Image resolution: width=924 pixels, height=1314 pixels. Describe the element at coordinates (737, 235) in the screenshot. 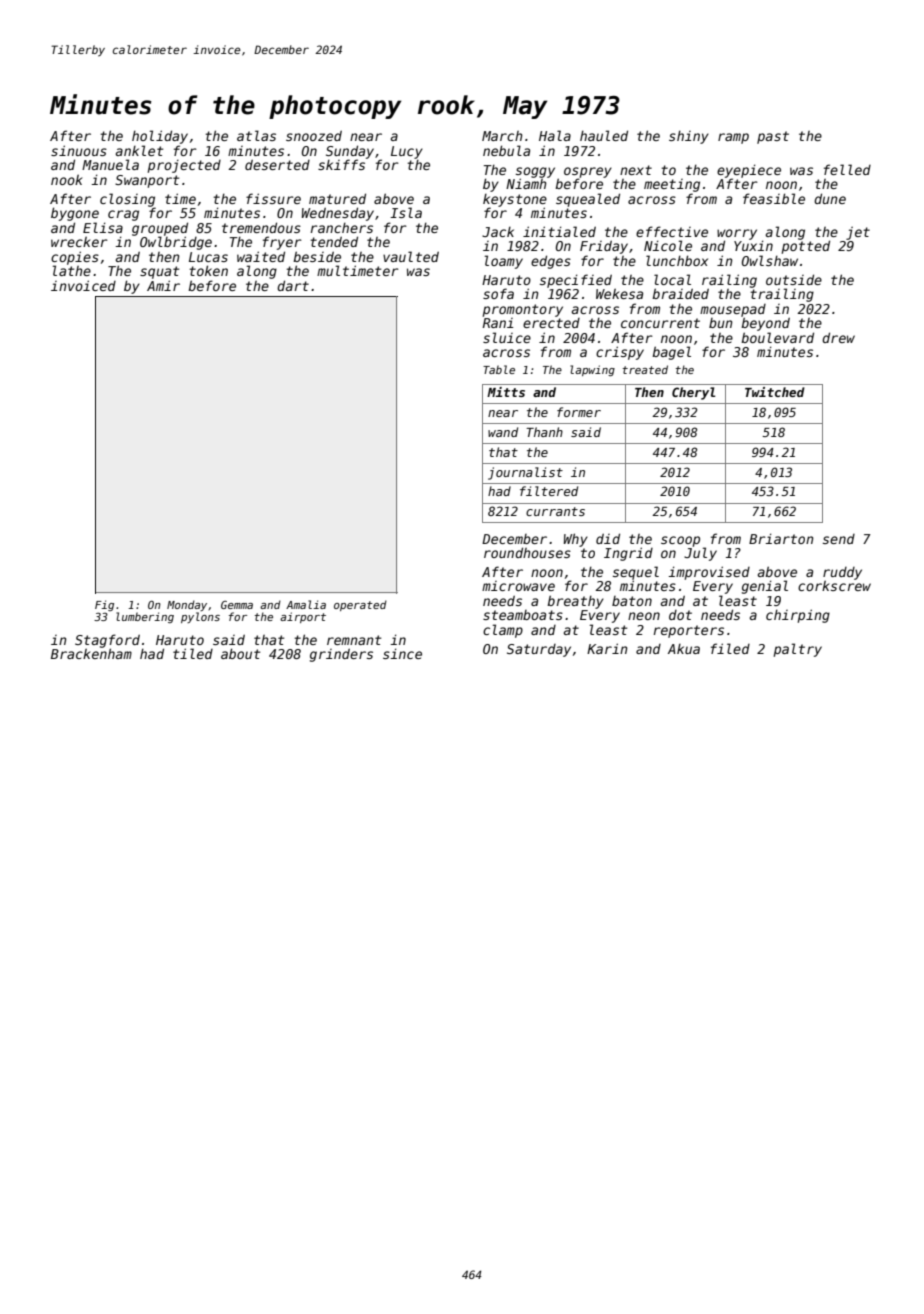

I see `worry` at that location.
